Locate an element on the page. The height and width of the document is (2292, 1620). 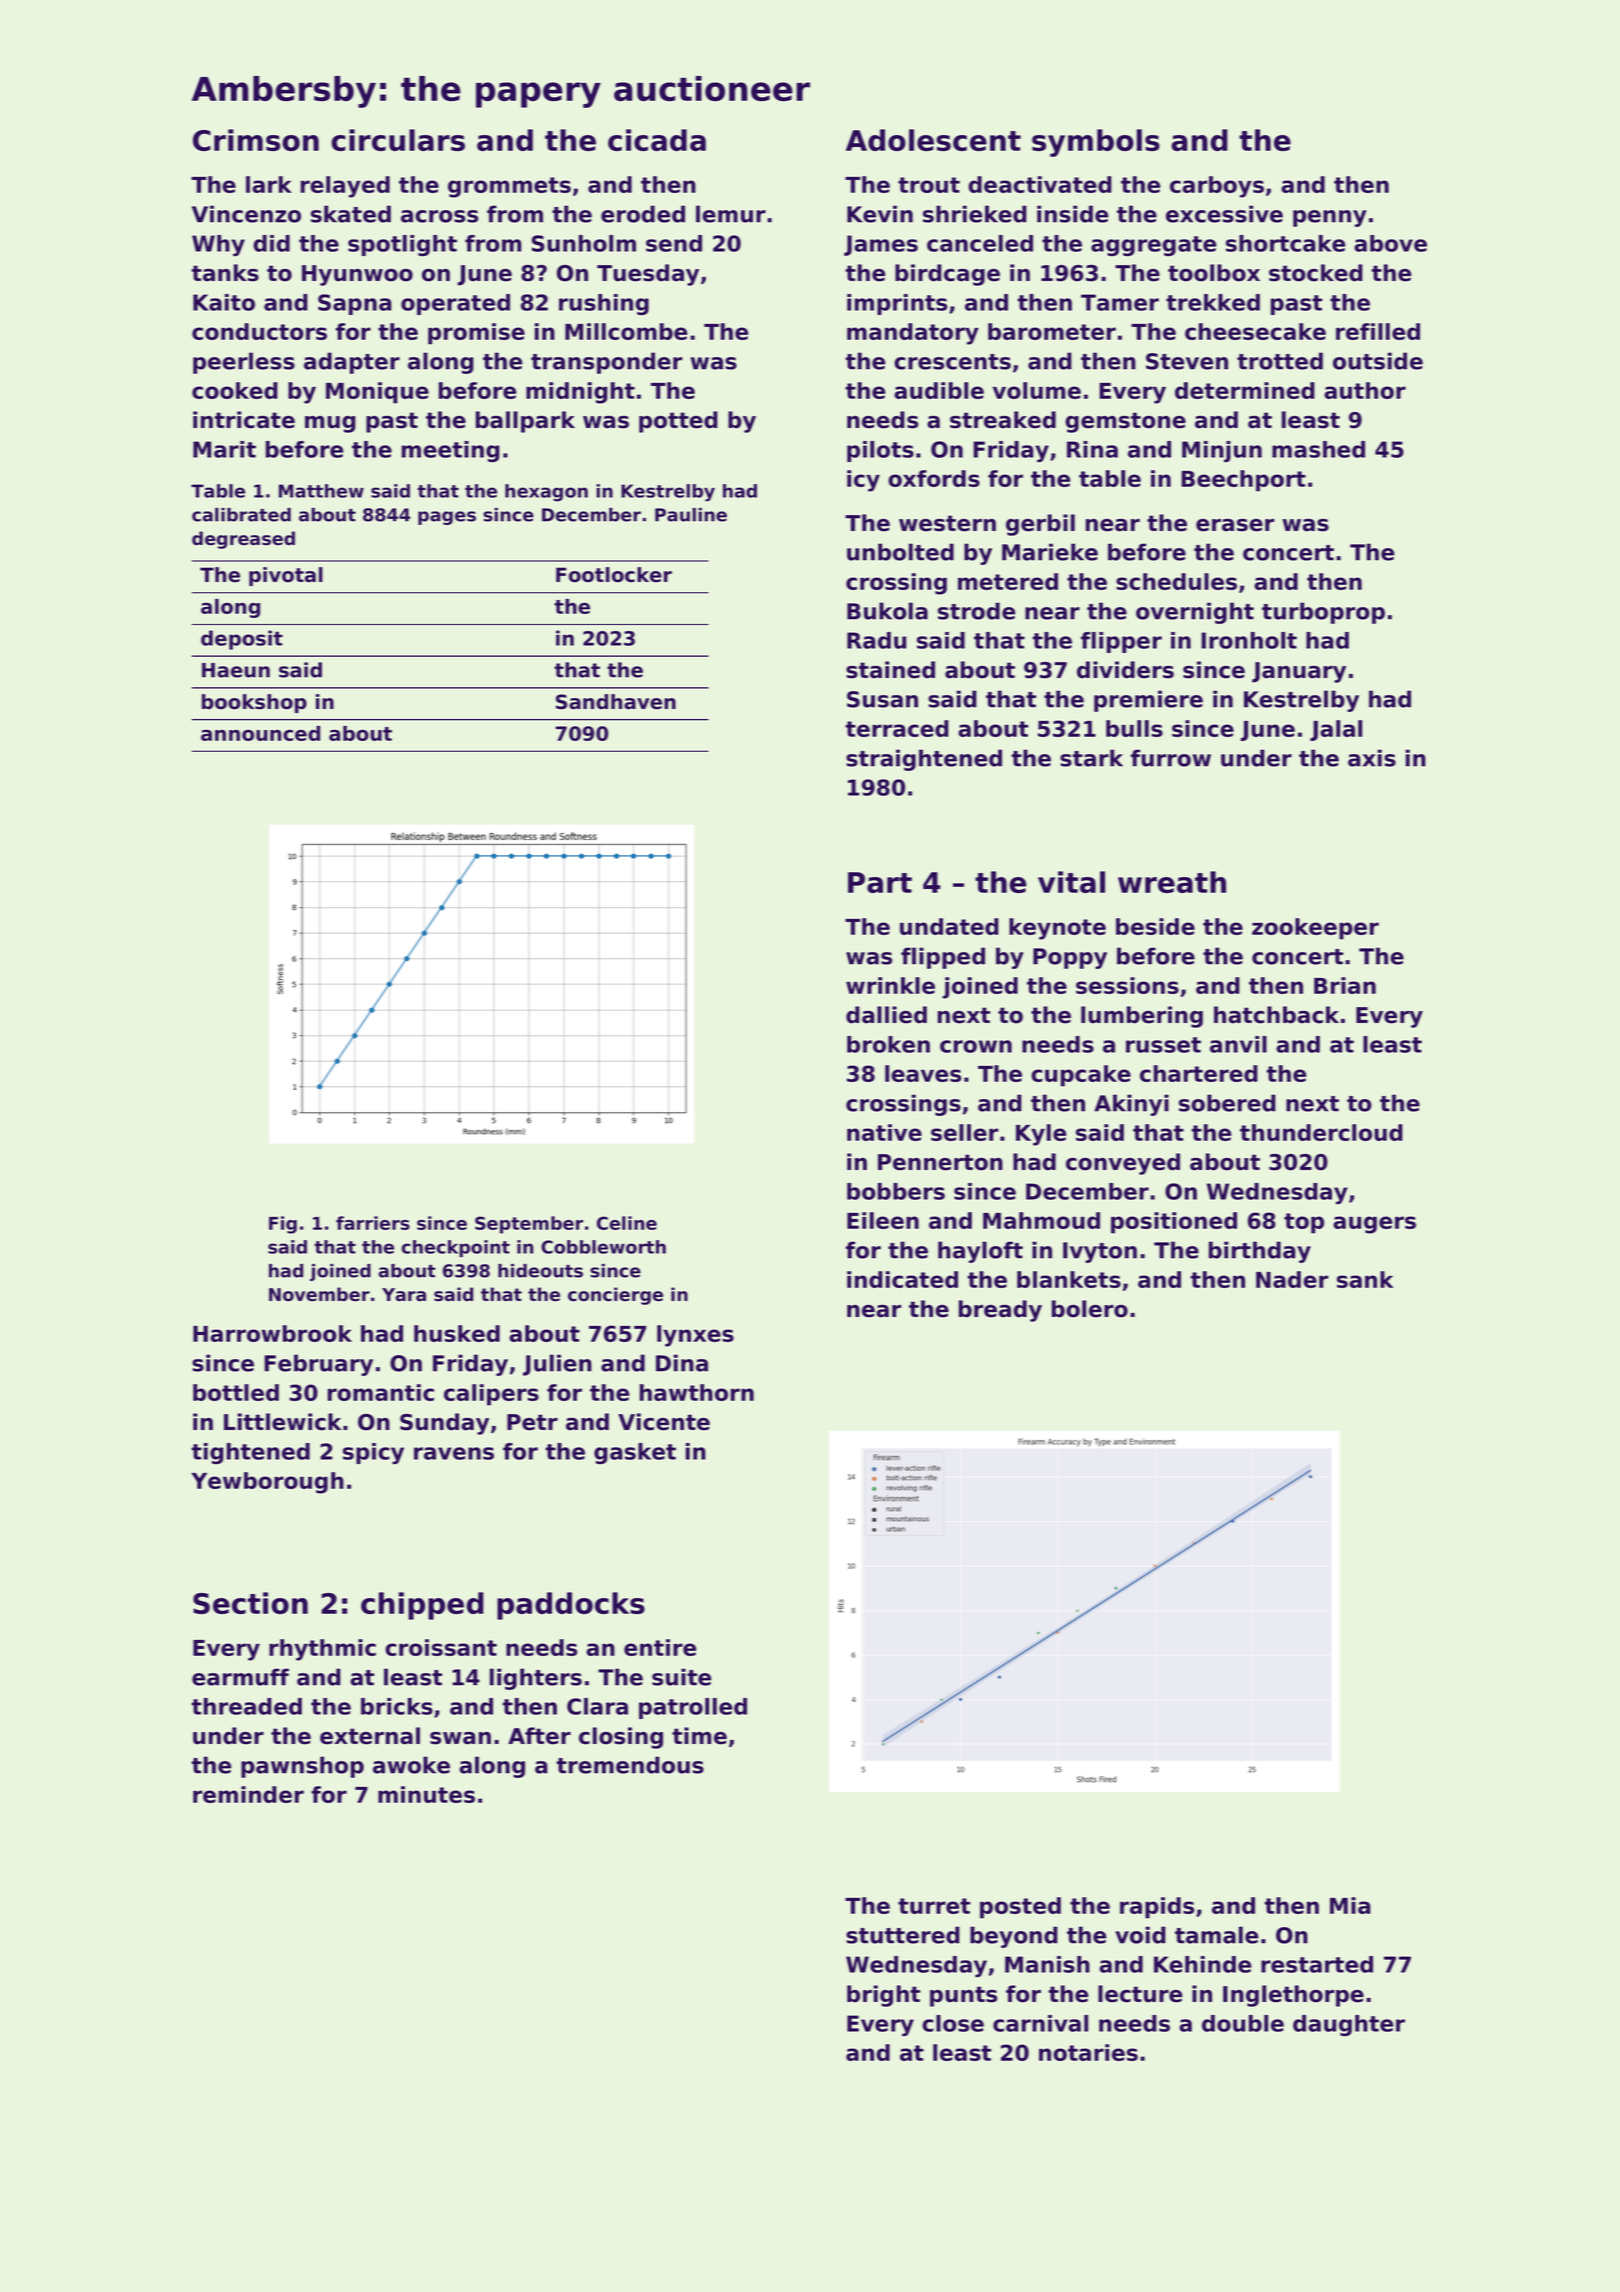
excessive is located at coordinates (1224, 214).
